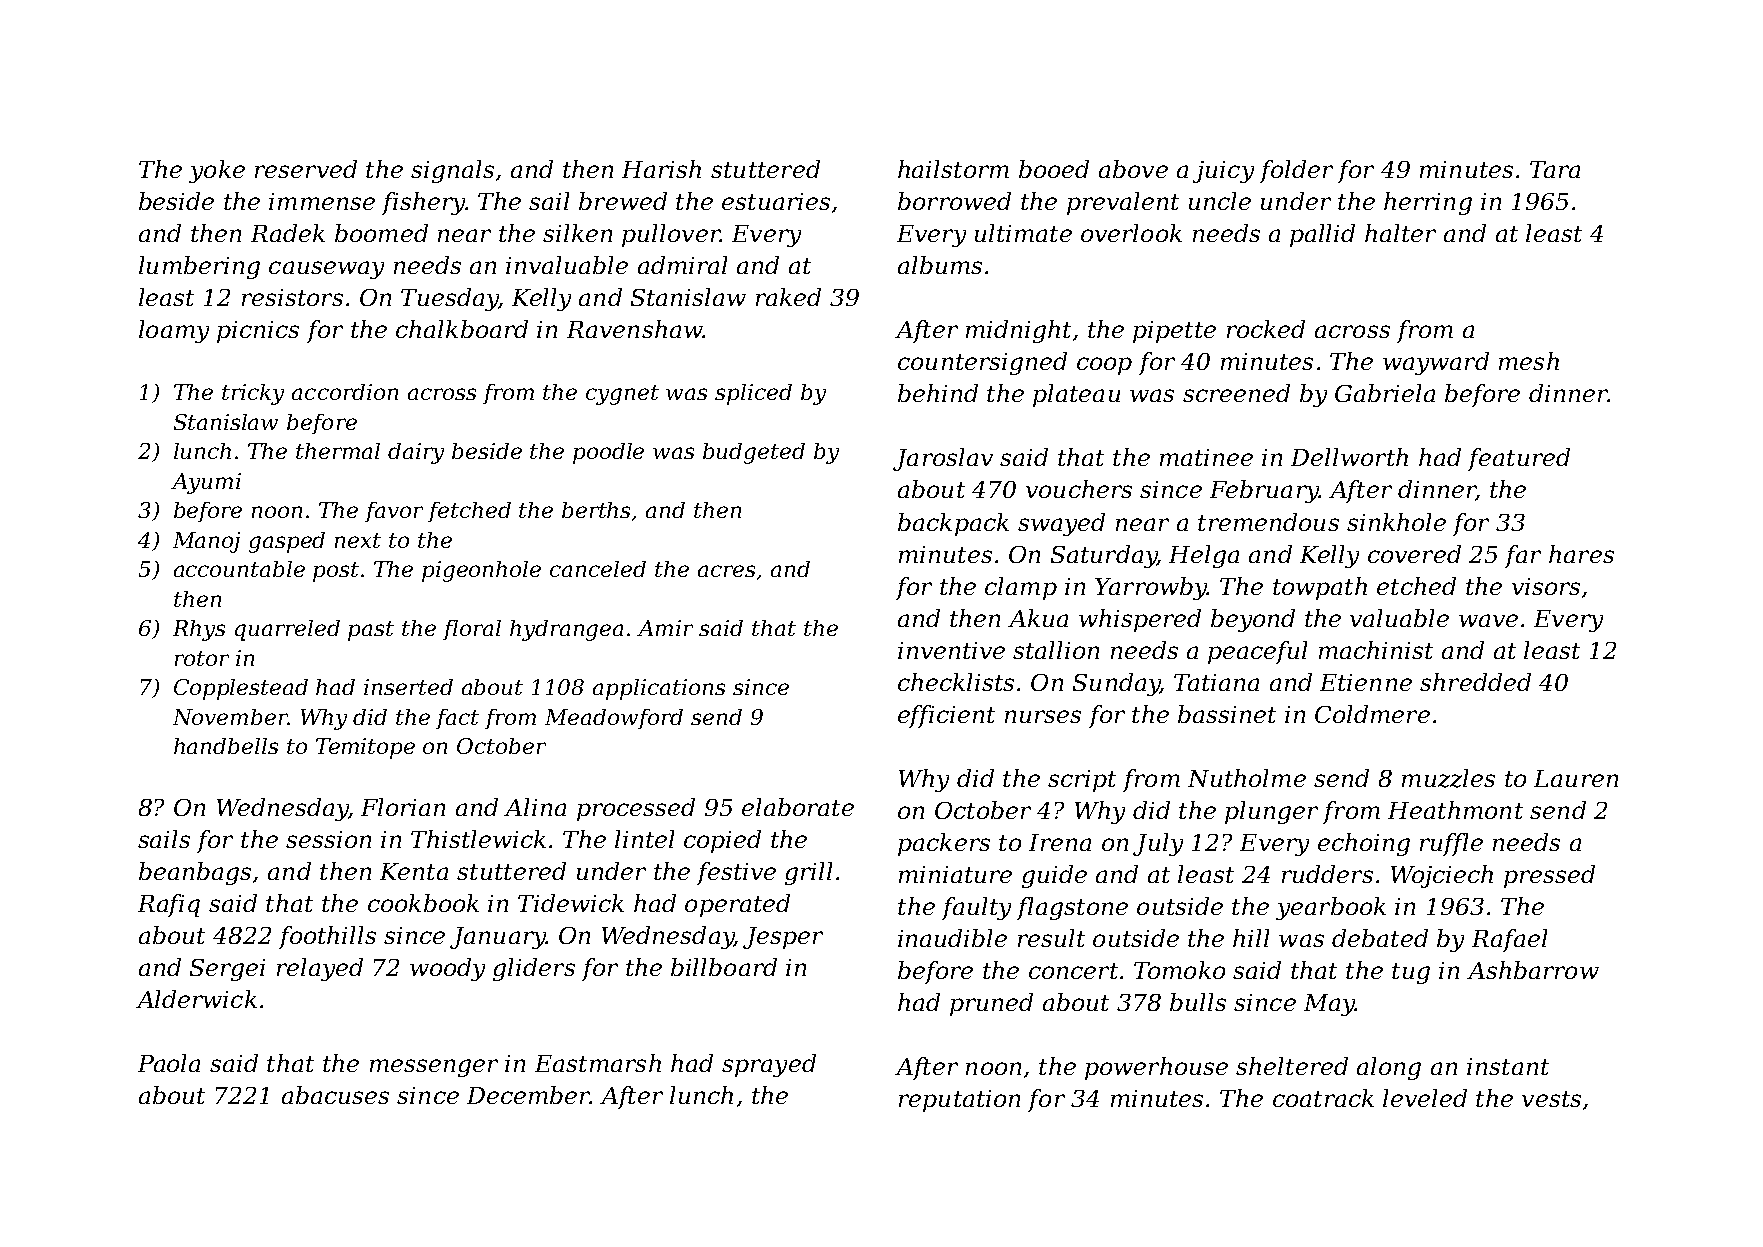  I want to click on Jaroslav, so click(943, 459).
